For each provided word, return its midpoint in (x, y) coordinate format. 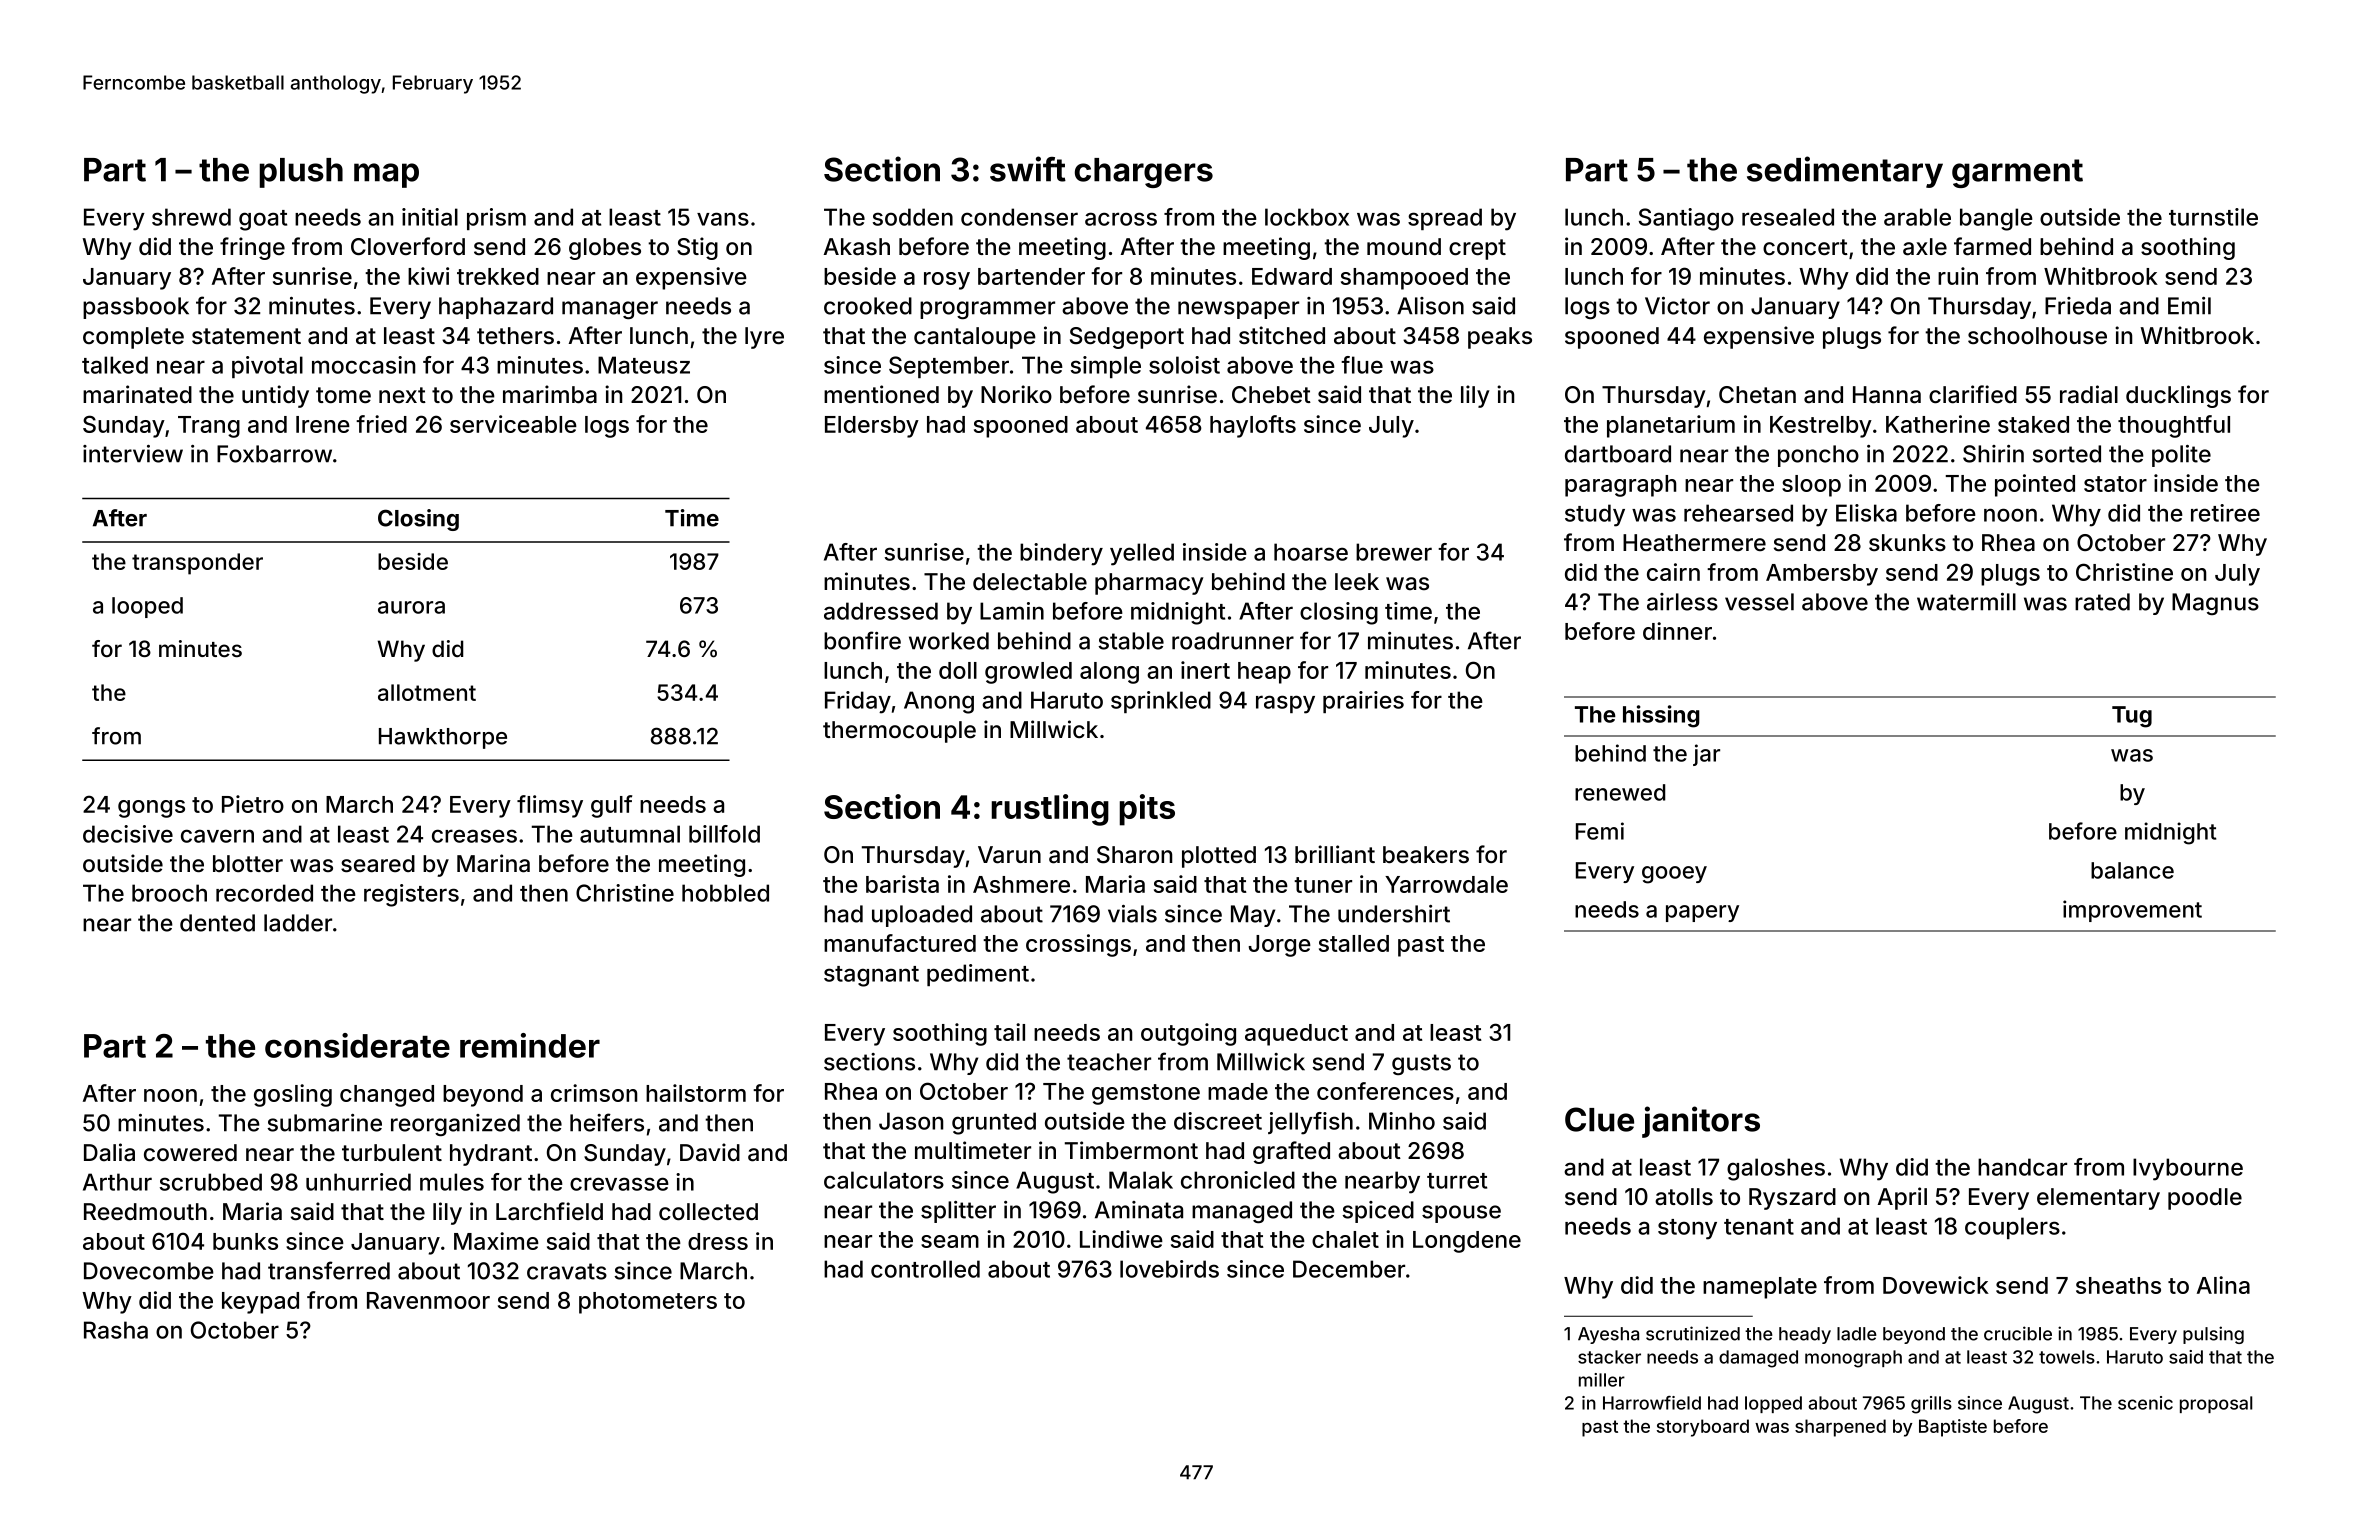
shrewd (191, 217)
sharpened (1840, 1428)
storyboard (1703, 1428)
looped (147, 607)
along (1109, 673)
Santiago (1686, 219)
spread (1445, 219)
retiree (2225, 513)
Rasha (116, 1330)
